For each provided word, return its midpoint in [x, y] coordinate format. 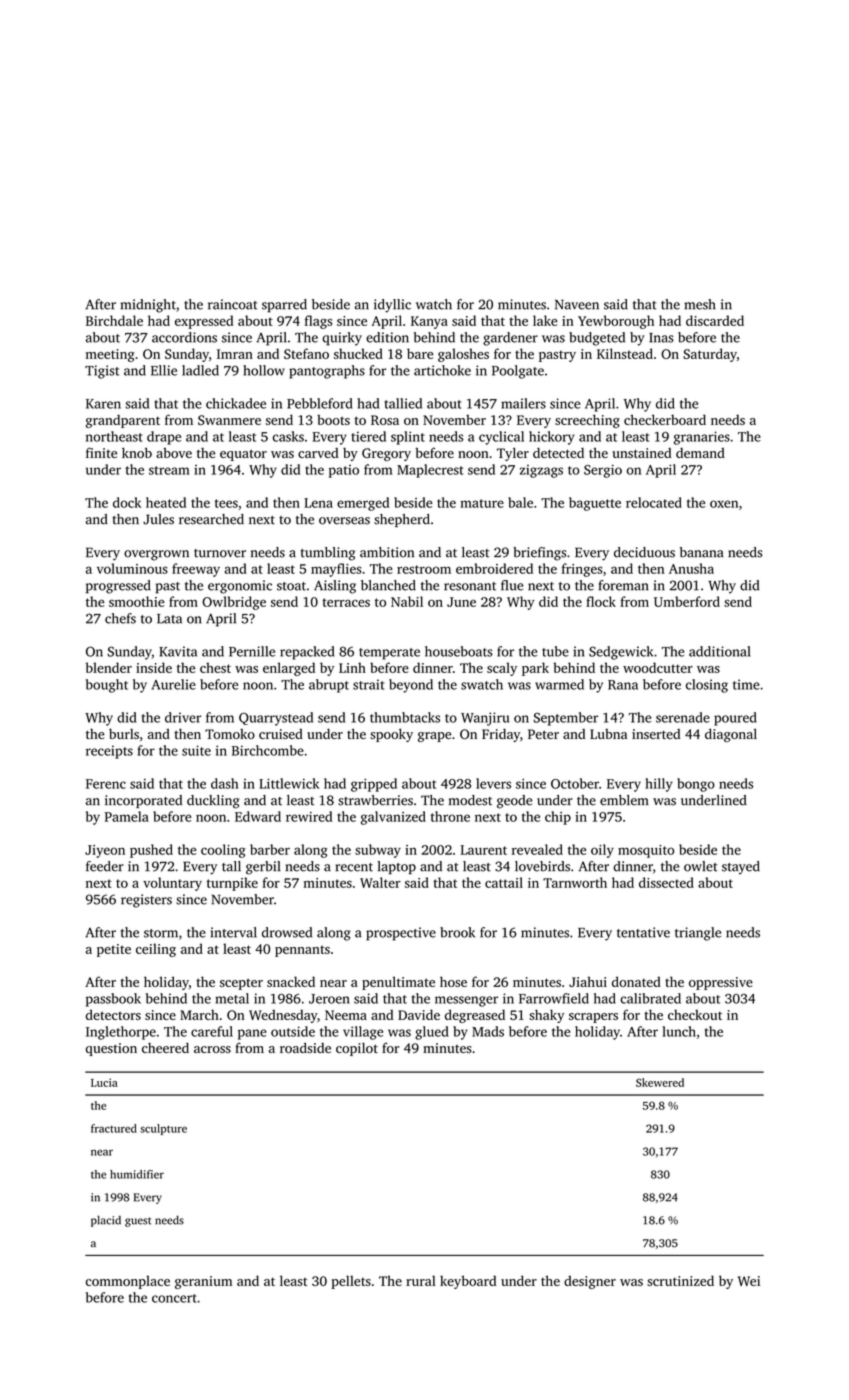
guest [138, 1222]
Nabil [407, 601]
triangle [698, 934]
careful [212, 1031]
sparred [284, 306]
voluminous [132, 568]
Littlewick [289, 783]
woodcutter [658, 667]
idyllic [392, 306]
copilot [357, 1049]
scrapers [593, 1018]
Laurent [484, 850]
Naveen [577, 305]
